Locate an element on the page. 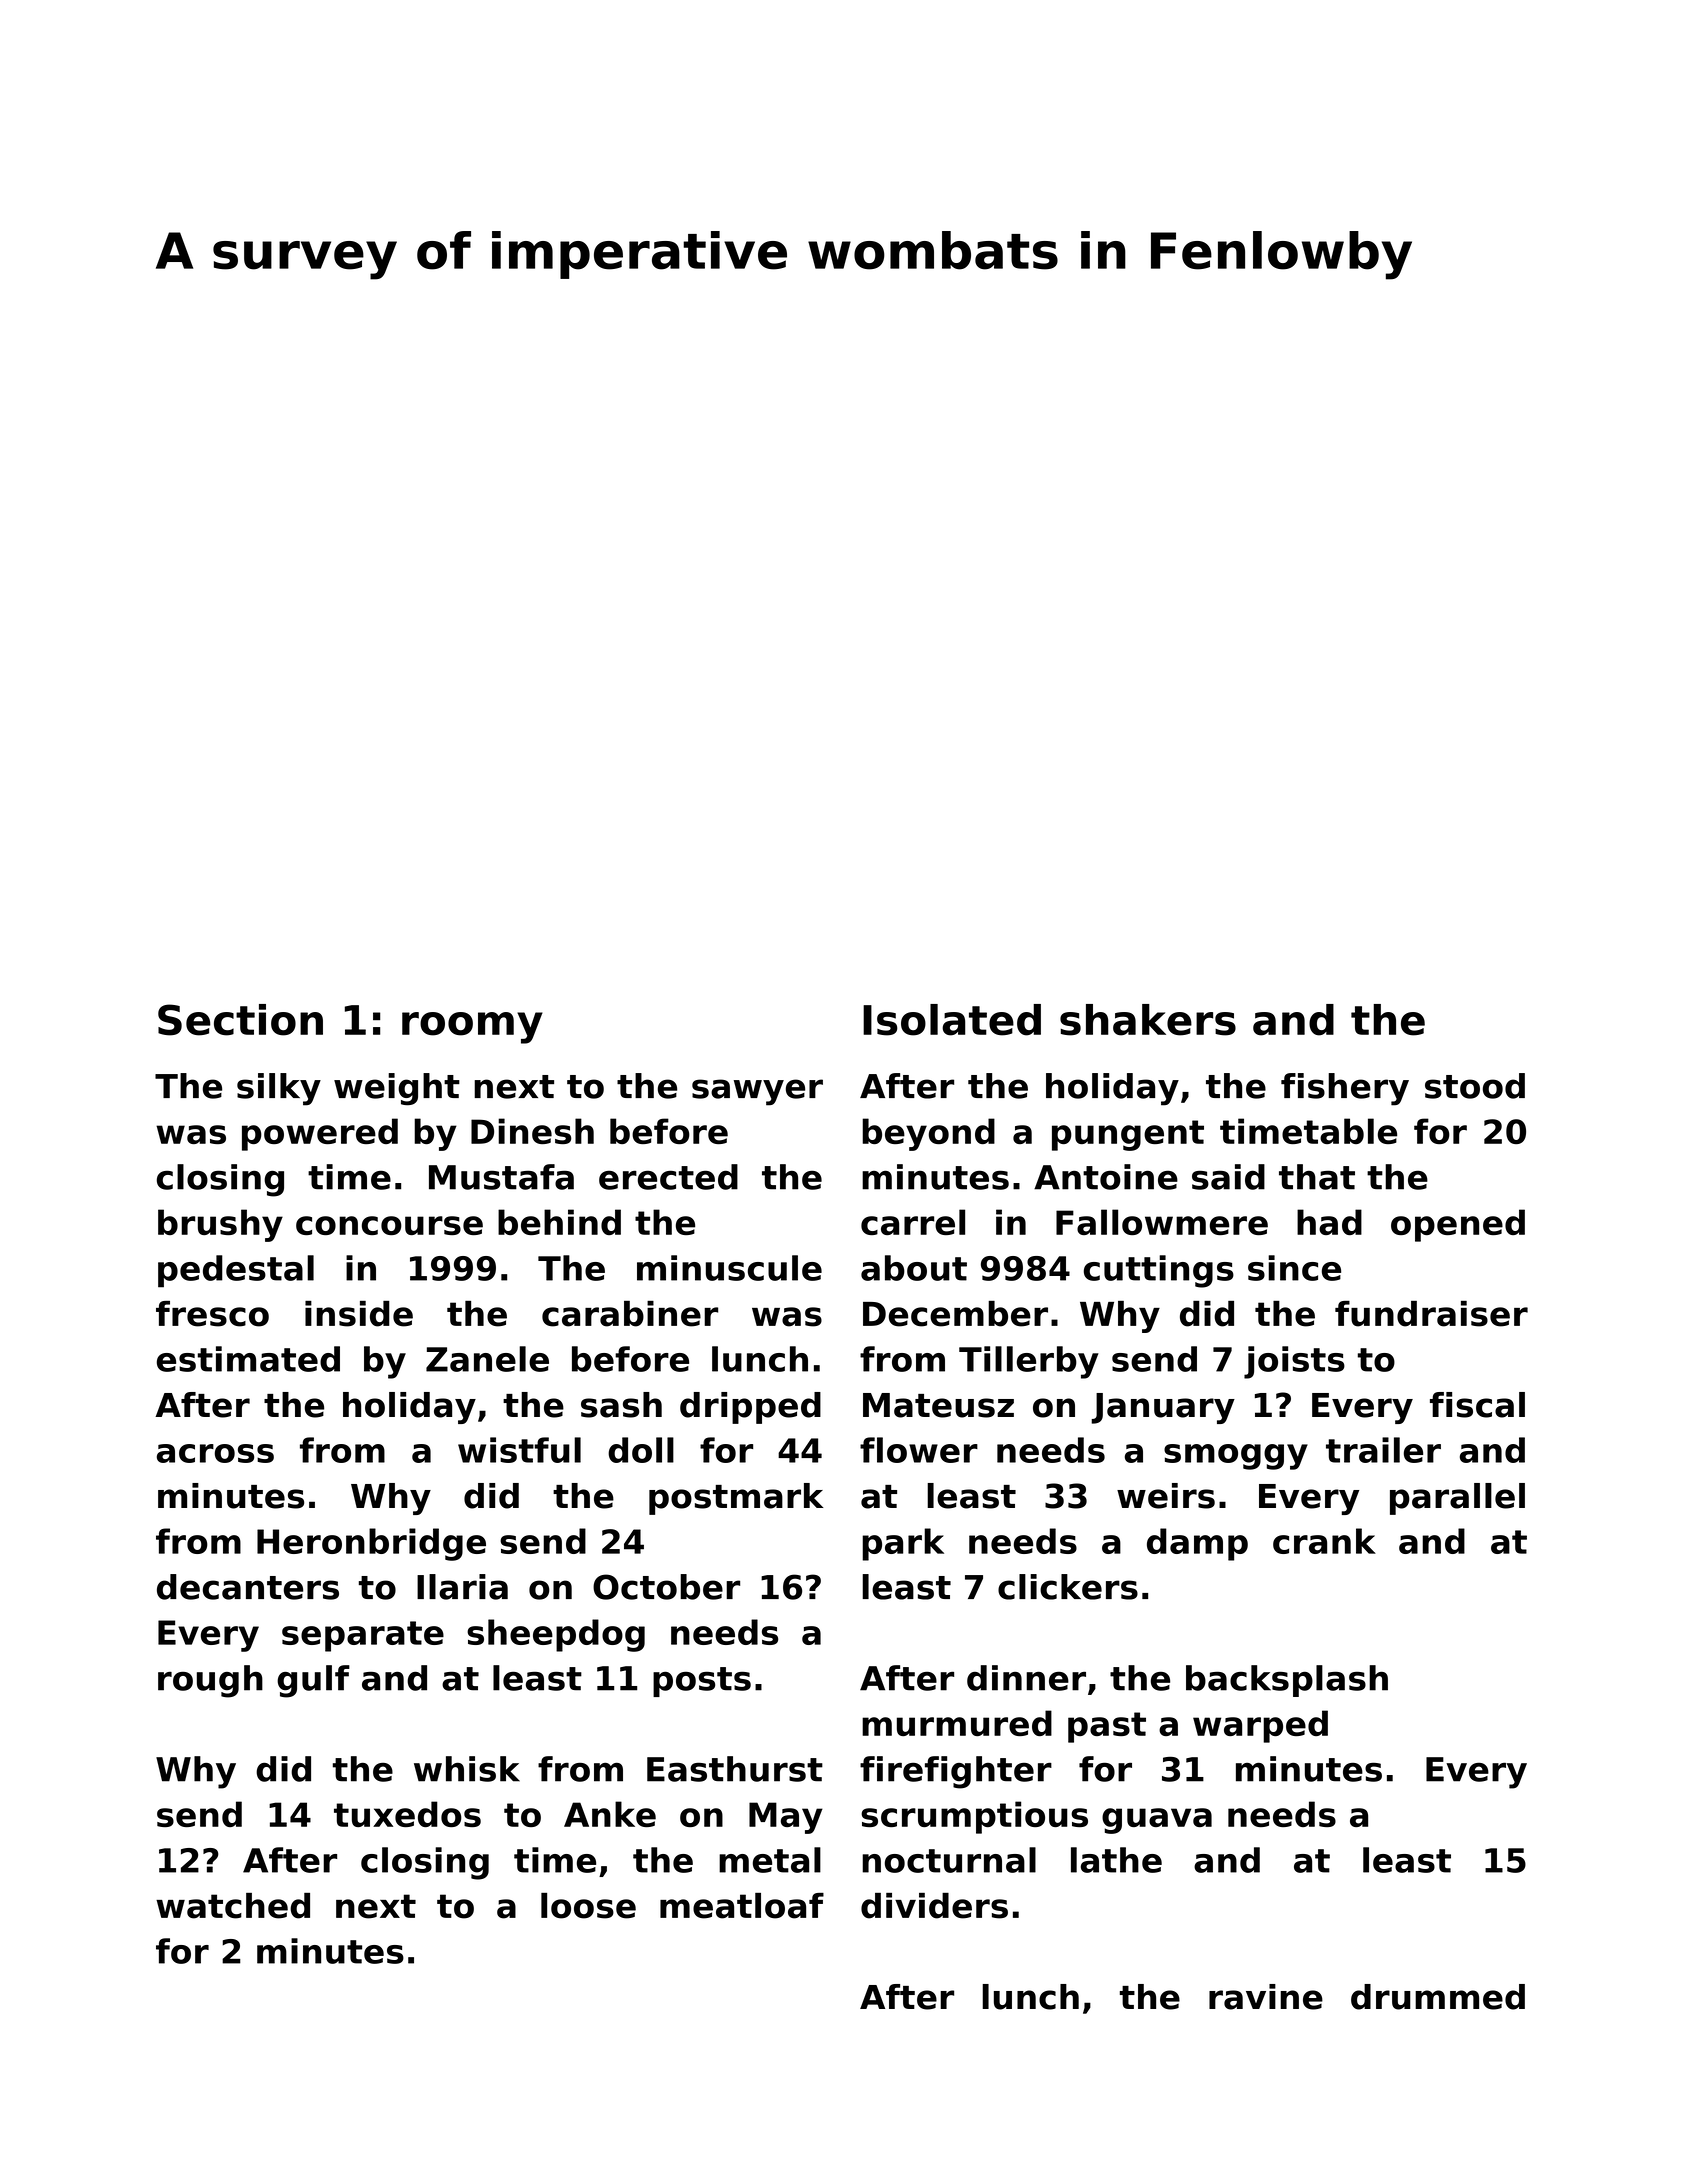 Image resolution: width=1683 pixels, height=2178 pixels. meatloaf is located at coordinates (742, 1906).
